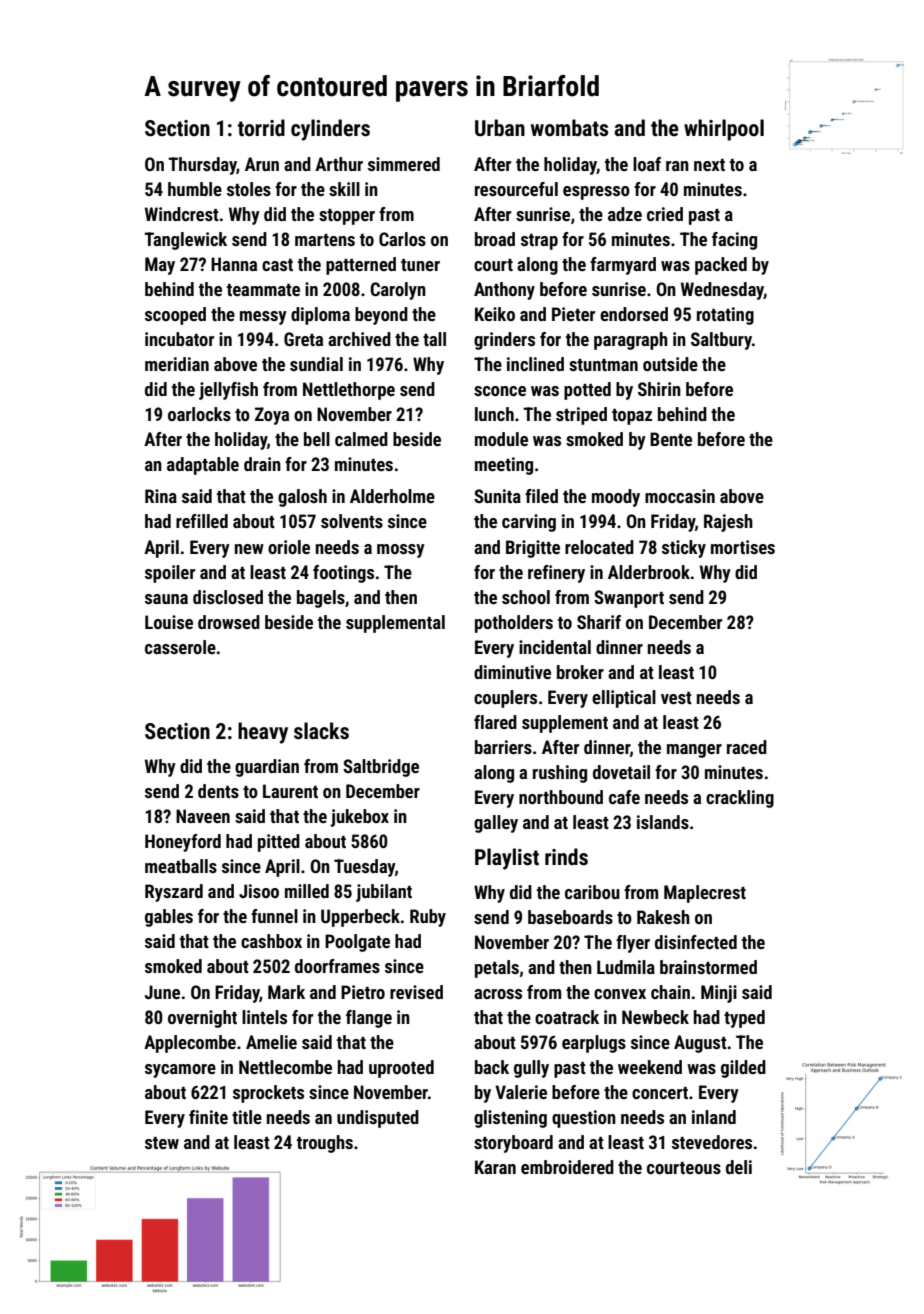  Describe the element at coordinates (663, 917) in the page. I see `Rakesh` at that location.
